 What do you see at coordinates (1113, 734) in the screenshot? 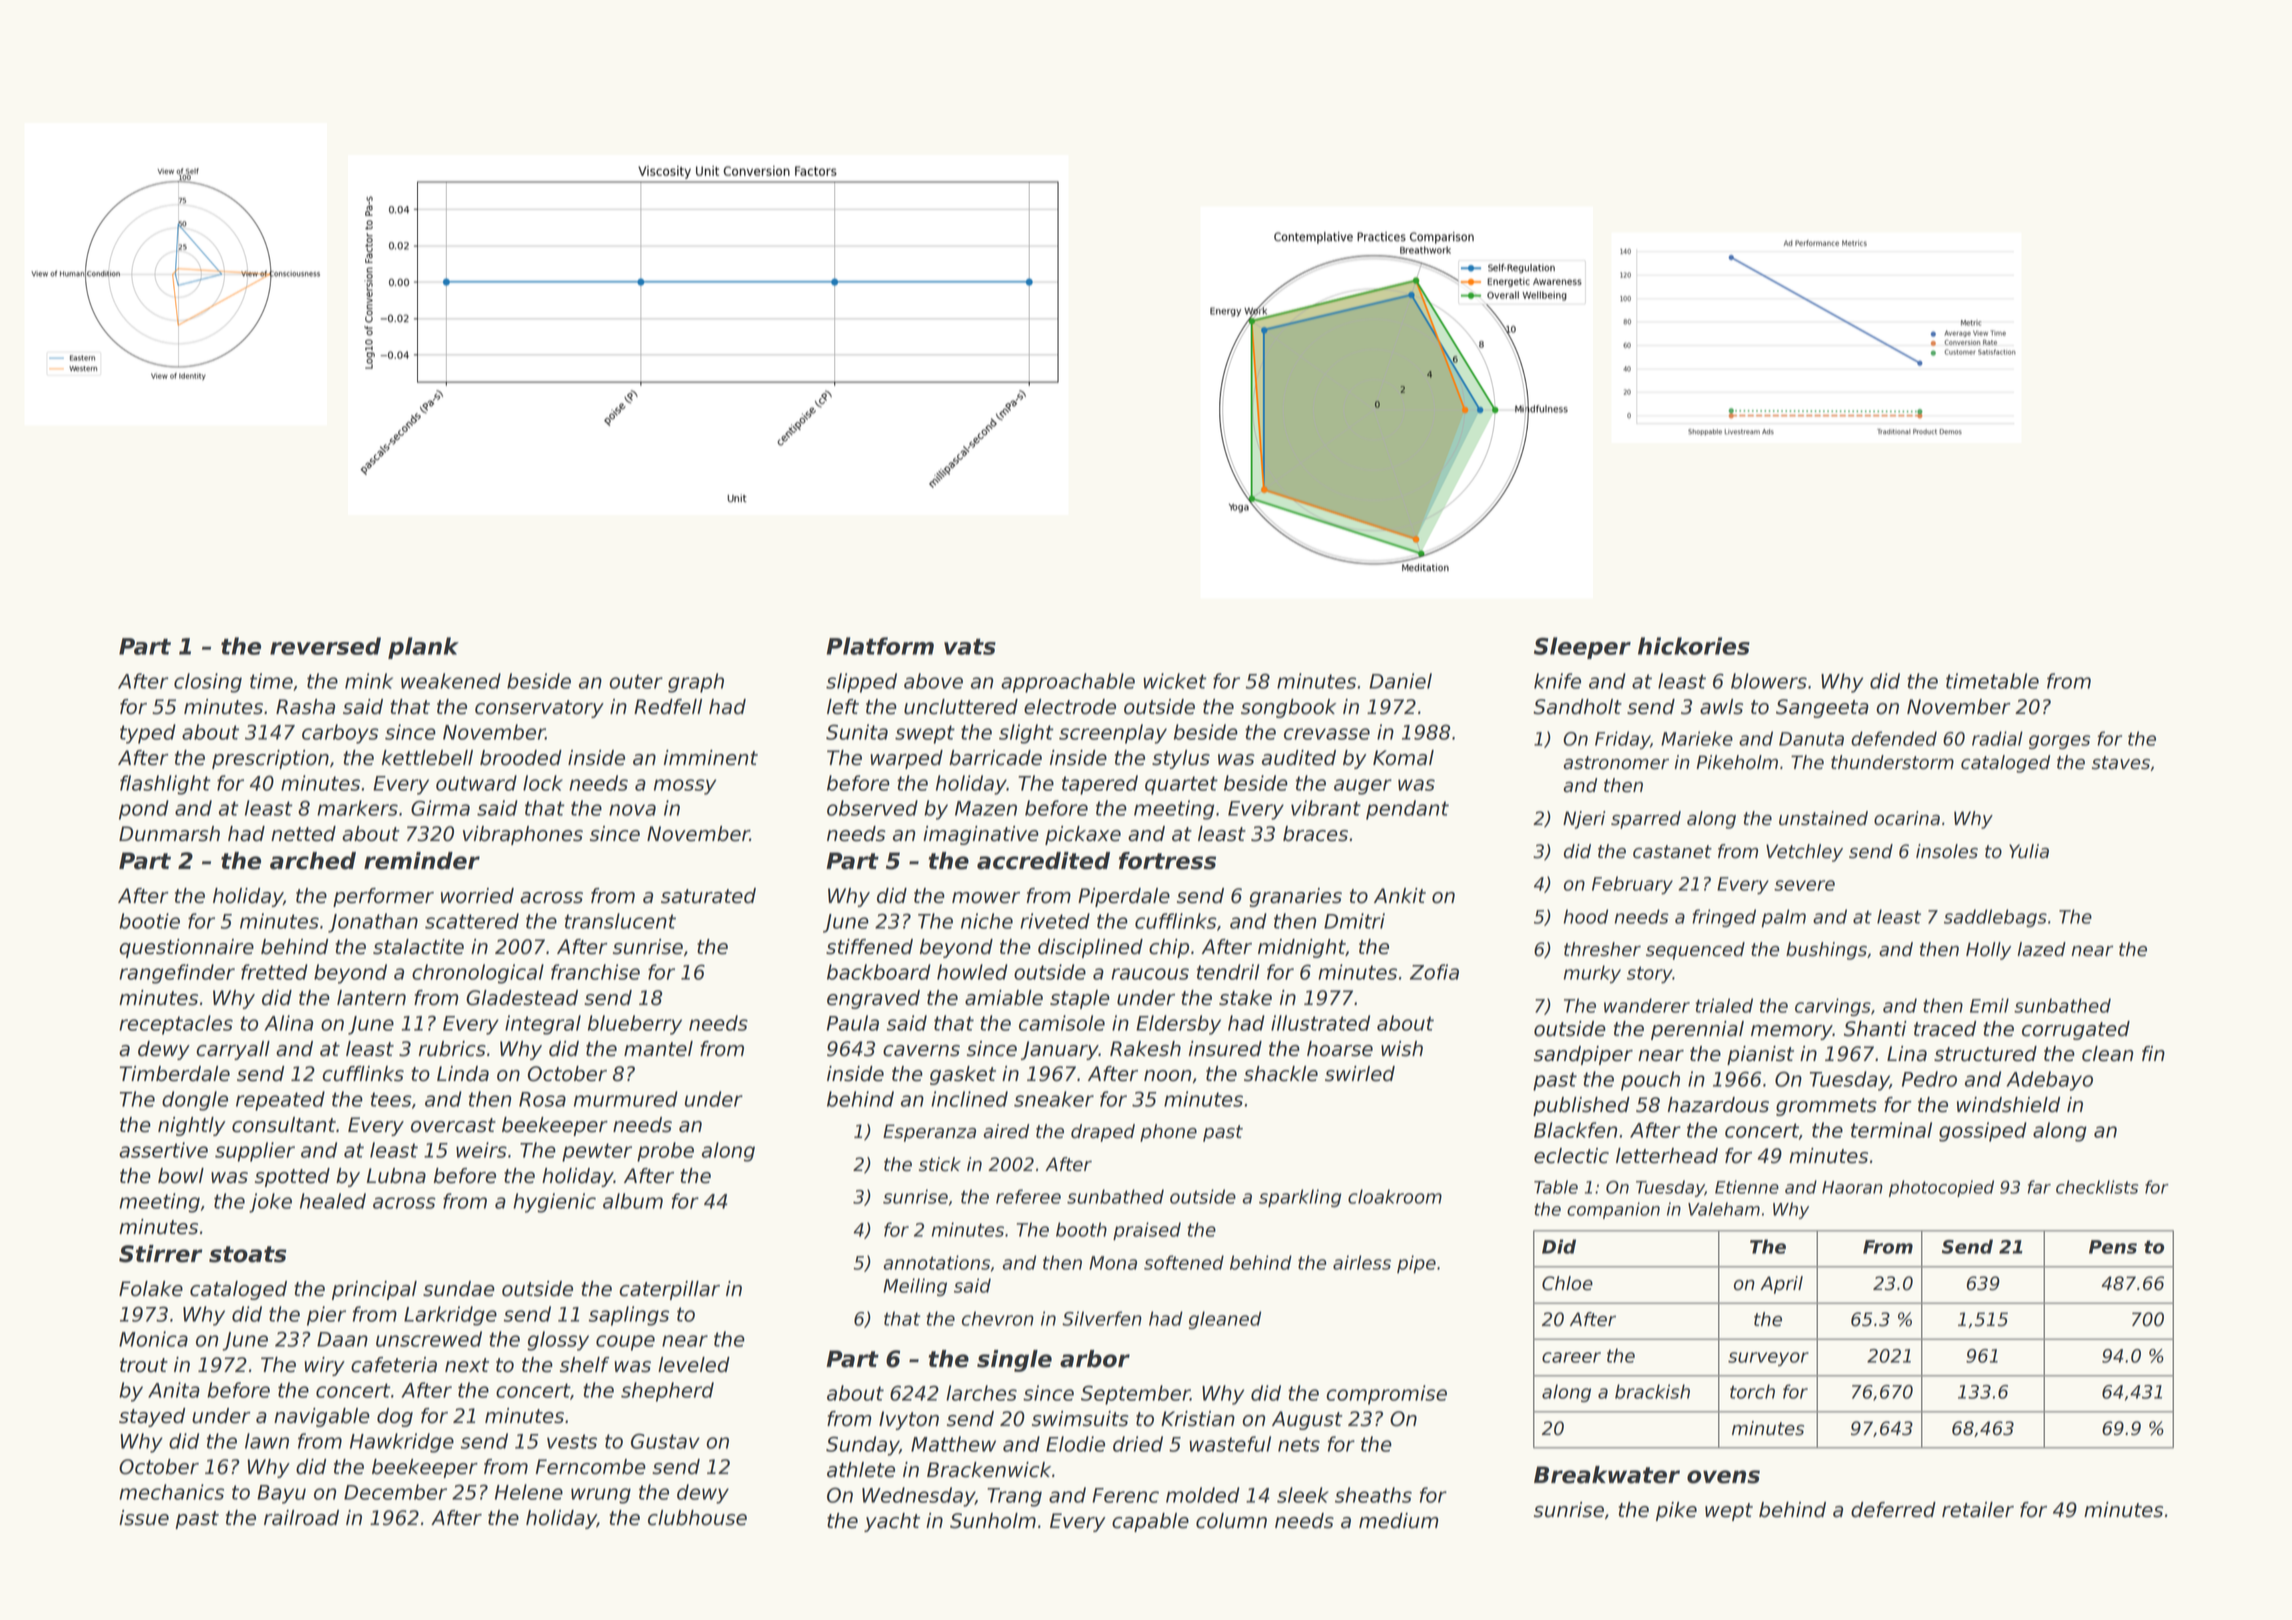
I see `screenplay` at bounding box center [1113, 734].
